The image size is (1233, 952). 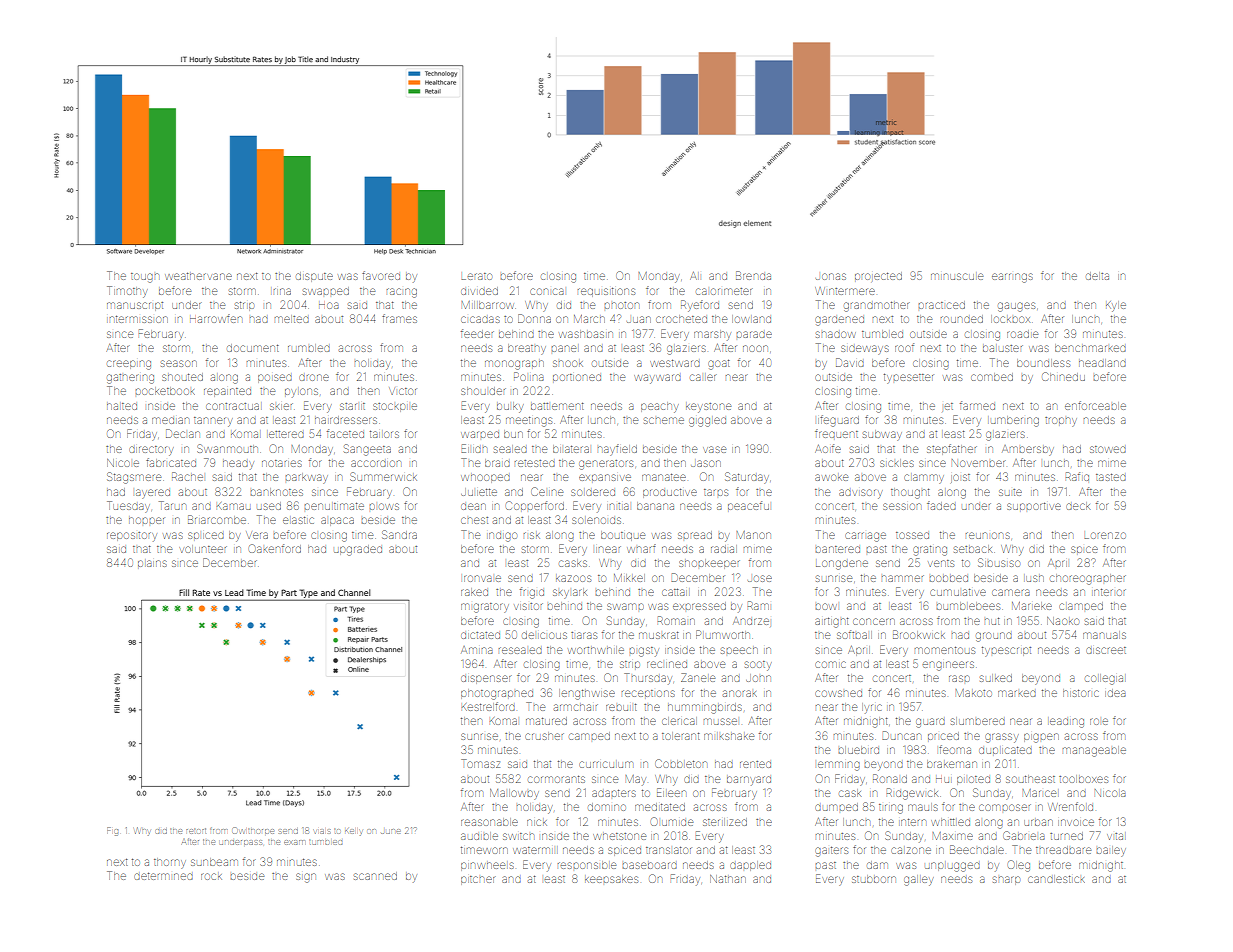 I want to click on ground, so click(x=994, y=637).
